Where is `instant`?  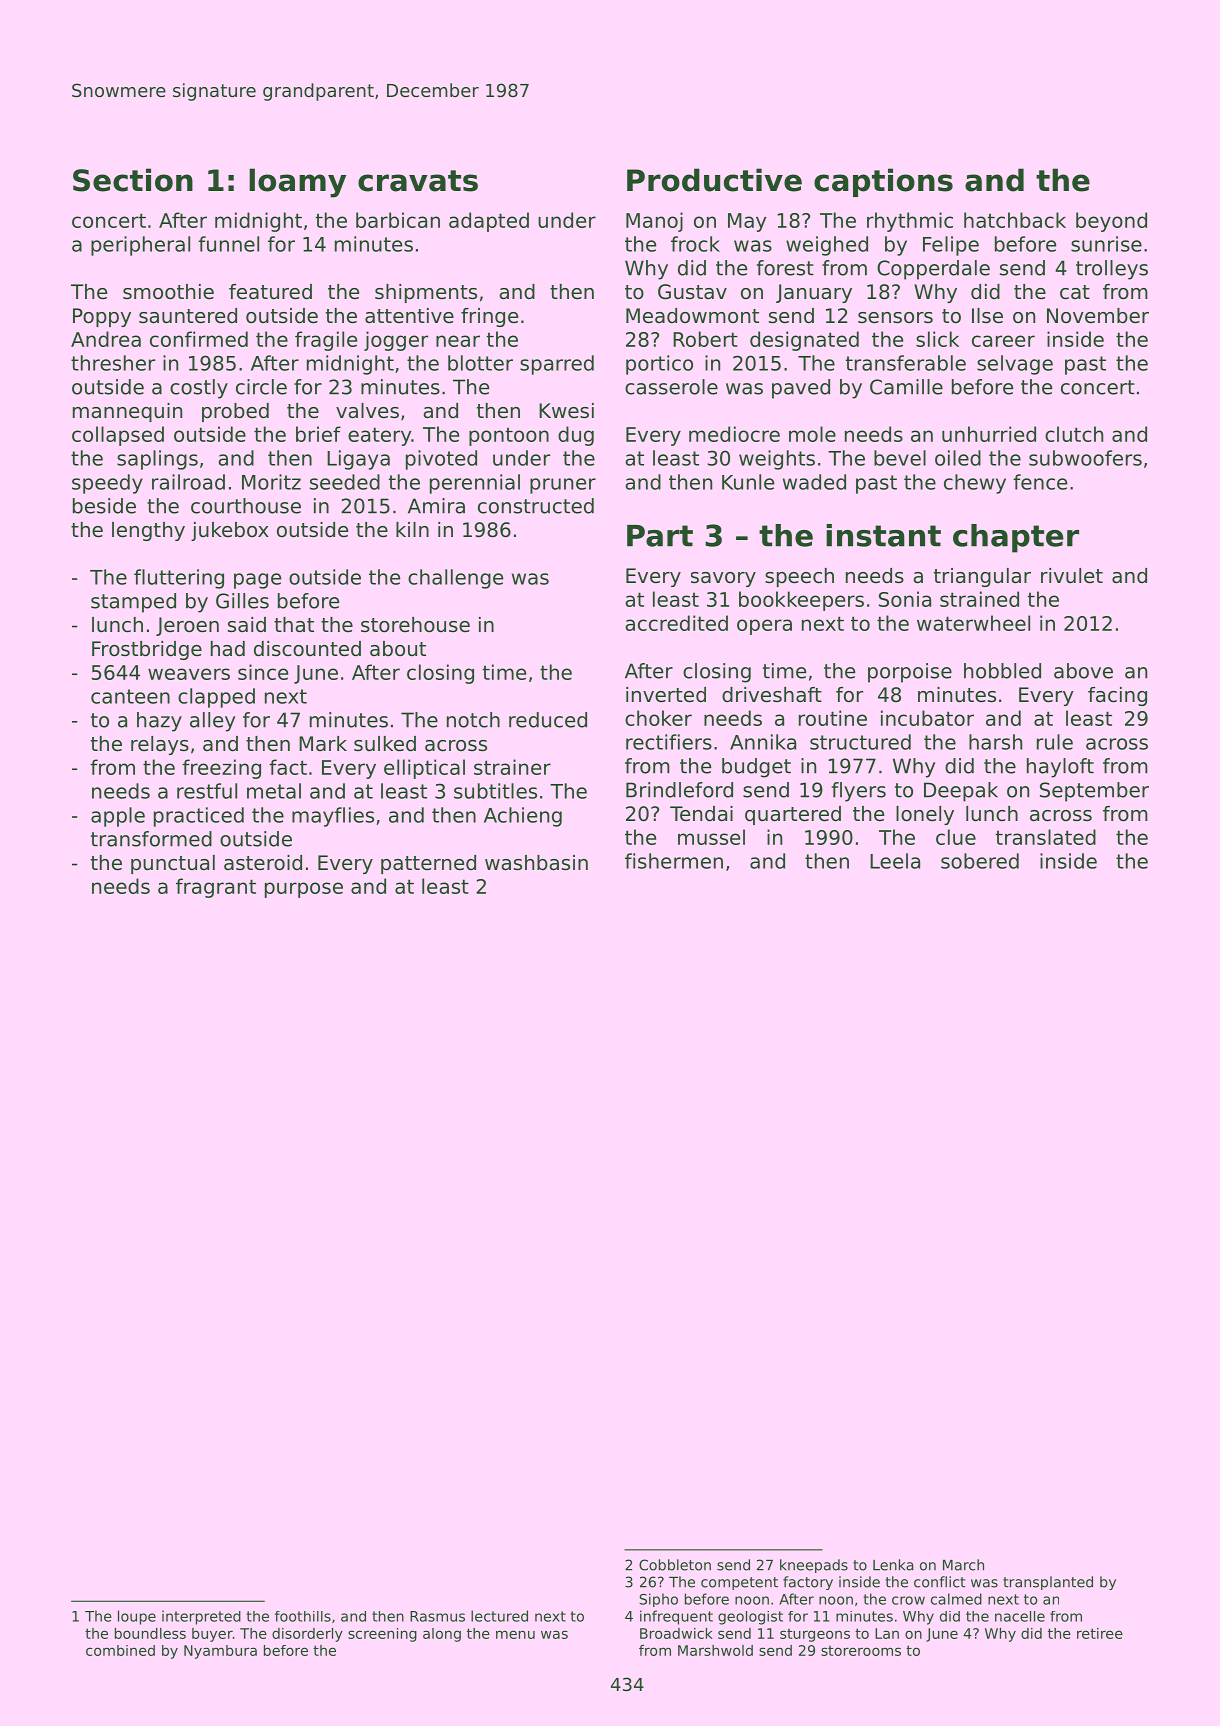 instant is located at coordinates (883, 535).
